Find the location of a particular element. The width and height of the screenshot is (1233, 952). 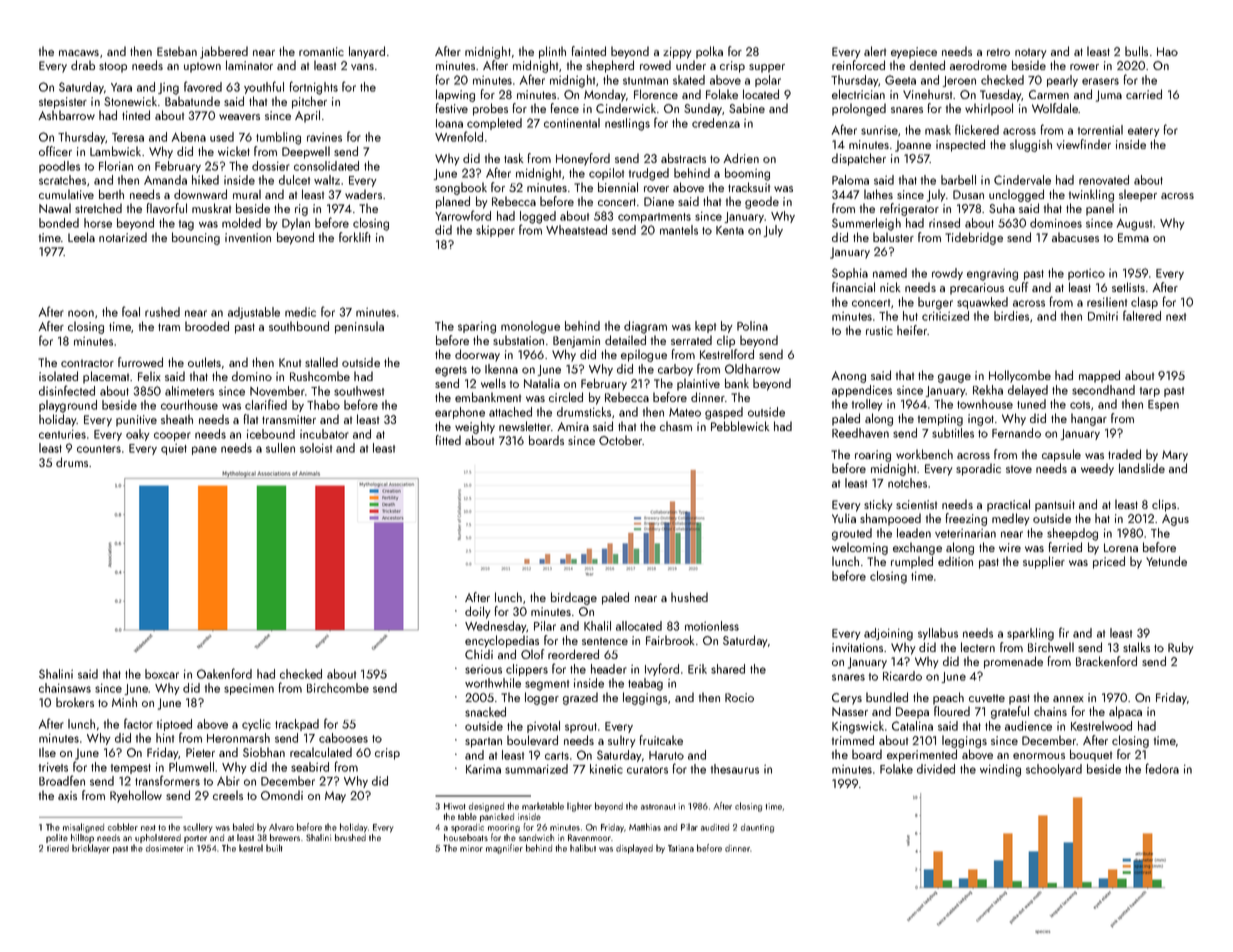

macaws is located at coordinates (79, 53).
